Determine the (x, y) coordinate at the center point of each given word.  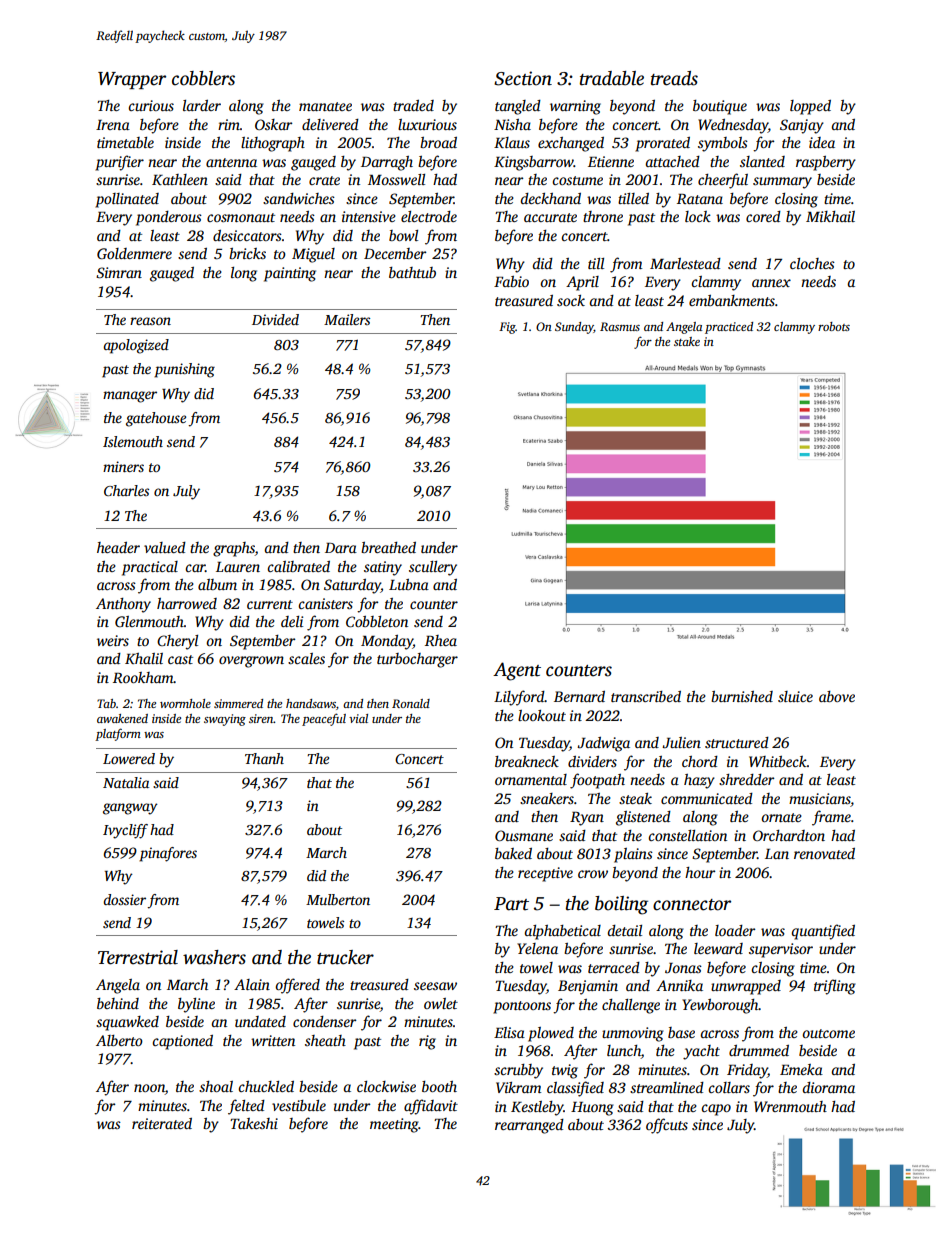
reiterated (162, 1123)
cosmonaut (241, 217)
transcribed (646, 696)
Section (523, 78)
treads (674, 78)
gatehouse (156, 419)
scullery (433, 568)
